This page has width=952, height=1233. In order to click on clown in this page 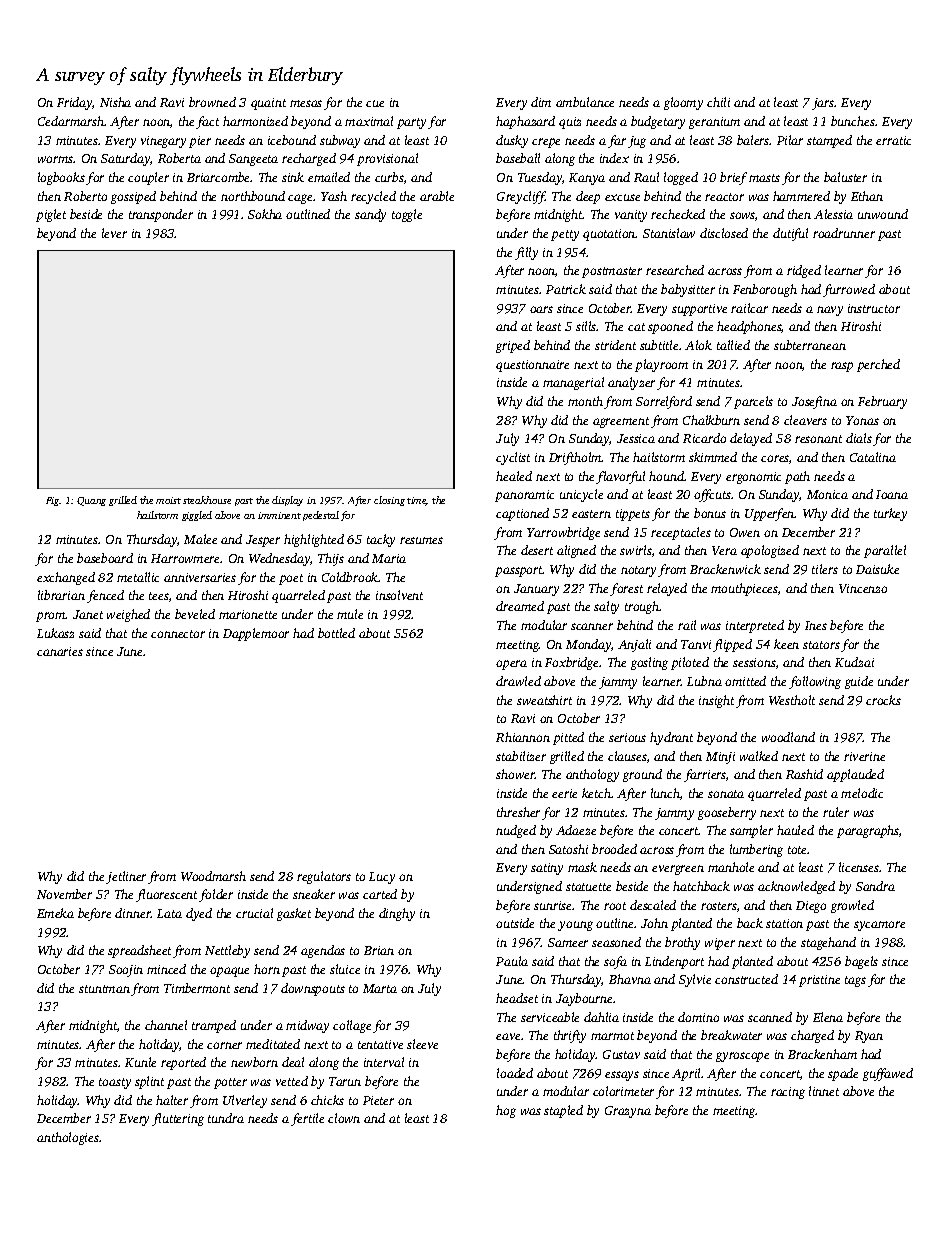, I will do `click(344, 1118)`.
